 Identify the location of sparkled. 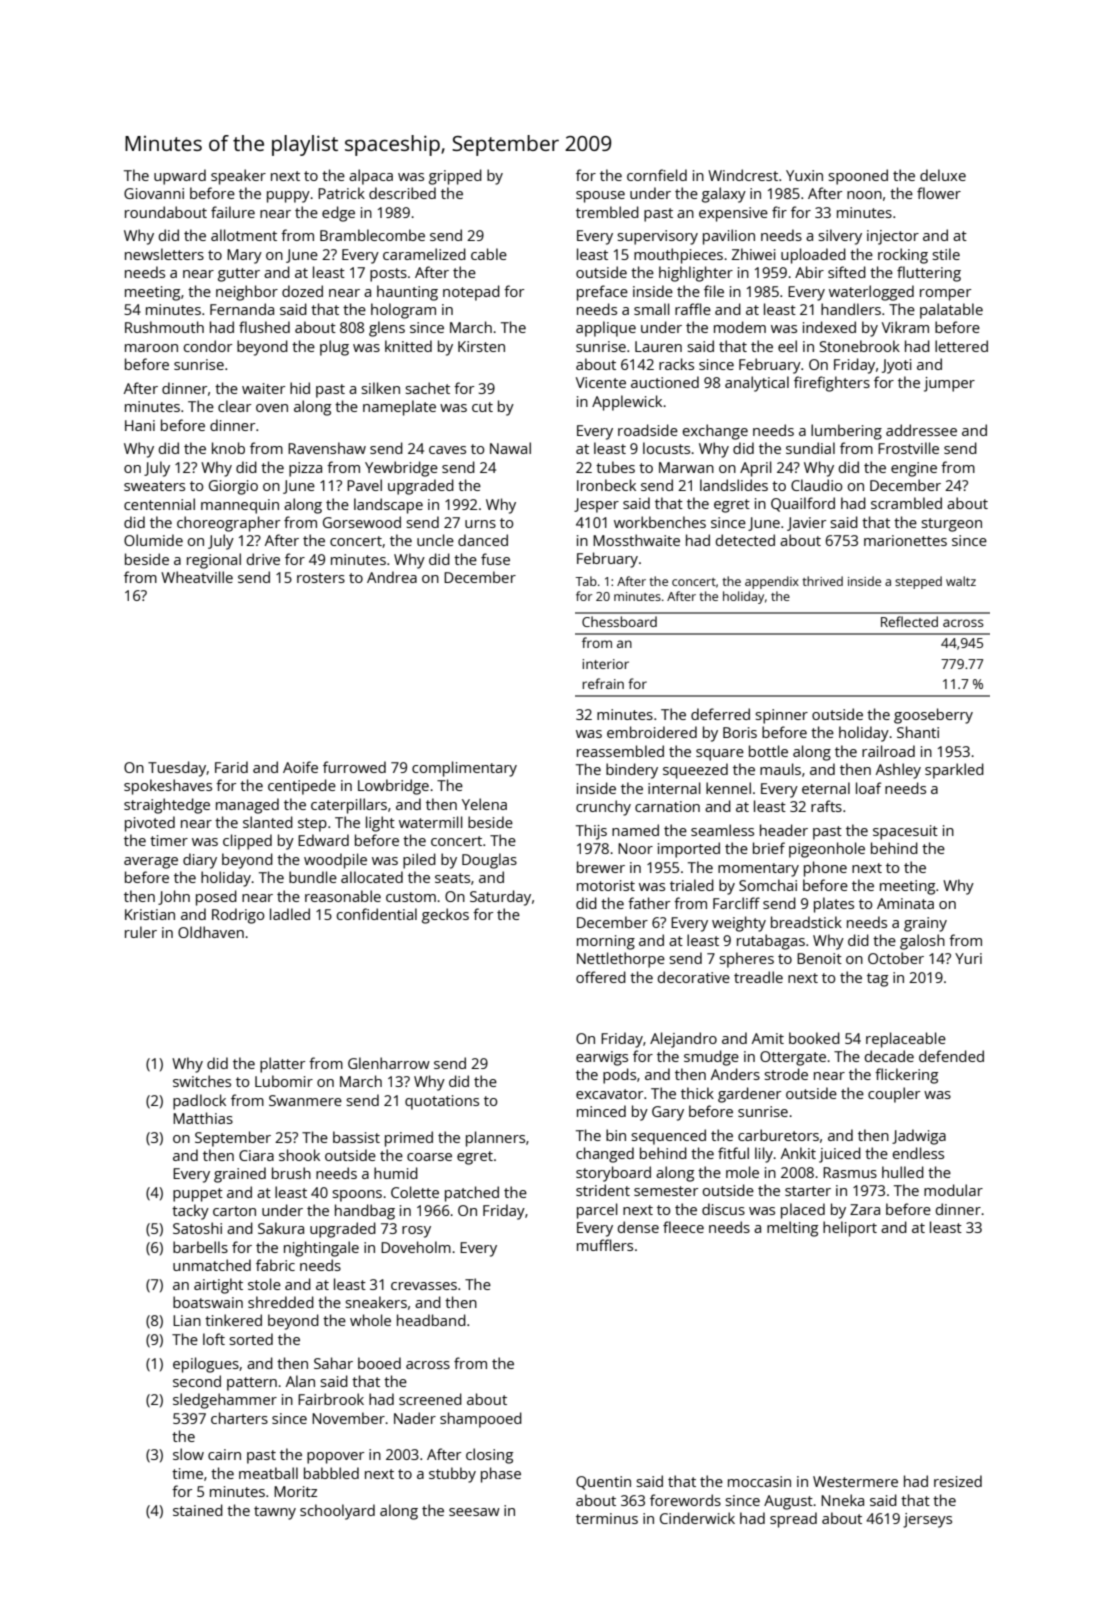
(954, 771).
